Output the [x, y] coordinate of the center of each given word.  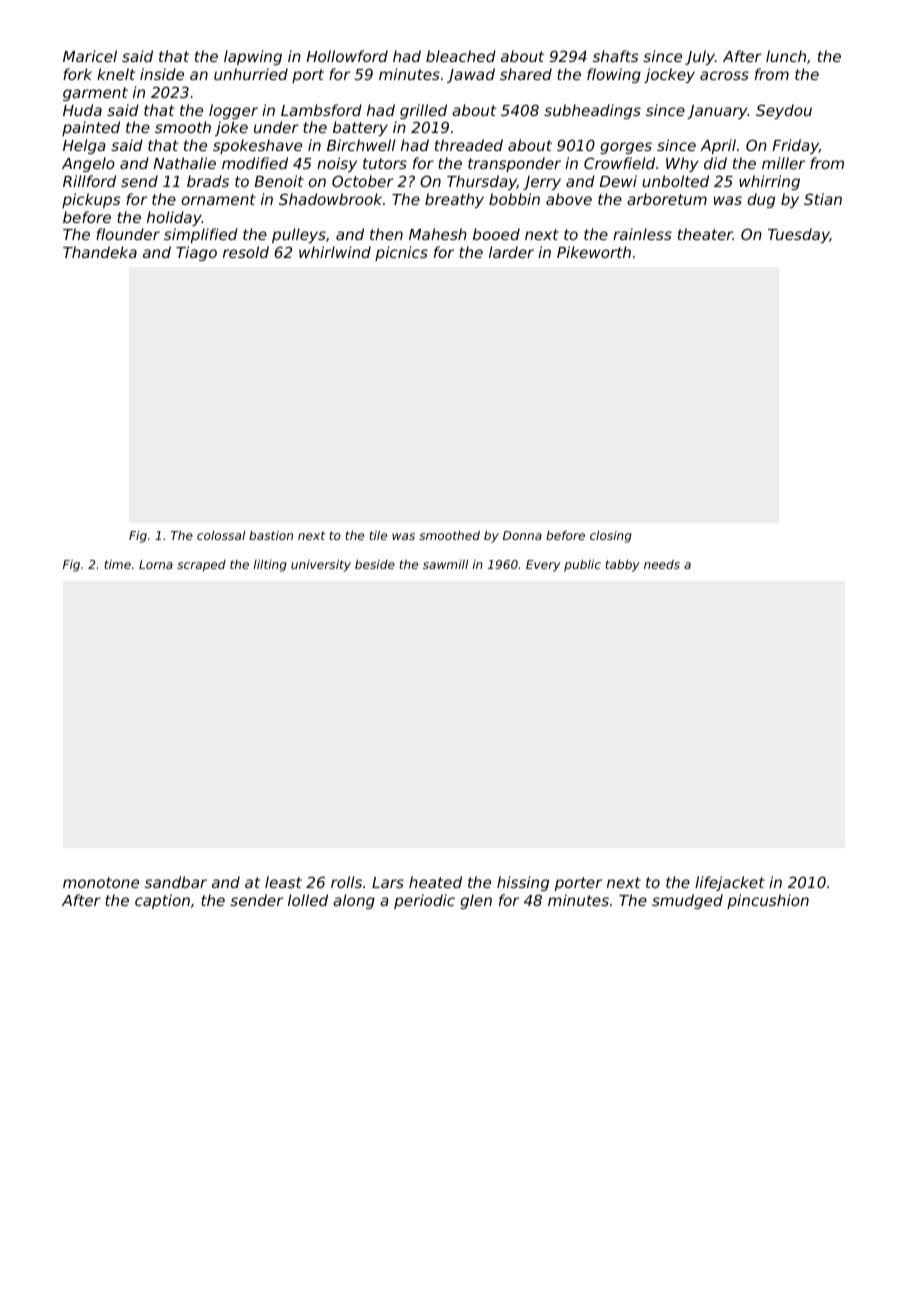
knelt [116, 74]
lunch [786, 56]
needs [662, 564]
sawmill [445, 564]
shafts [615, 56]
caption [162, 901]
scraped [201, 566]
